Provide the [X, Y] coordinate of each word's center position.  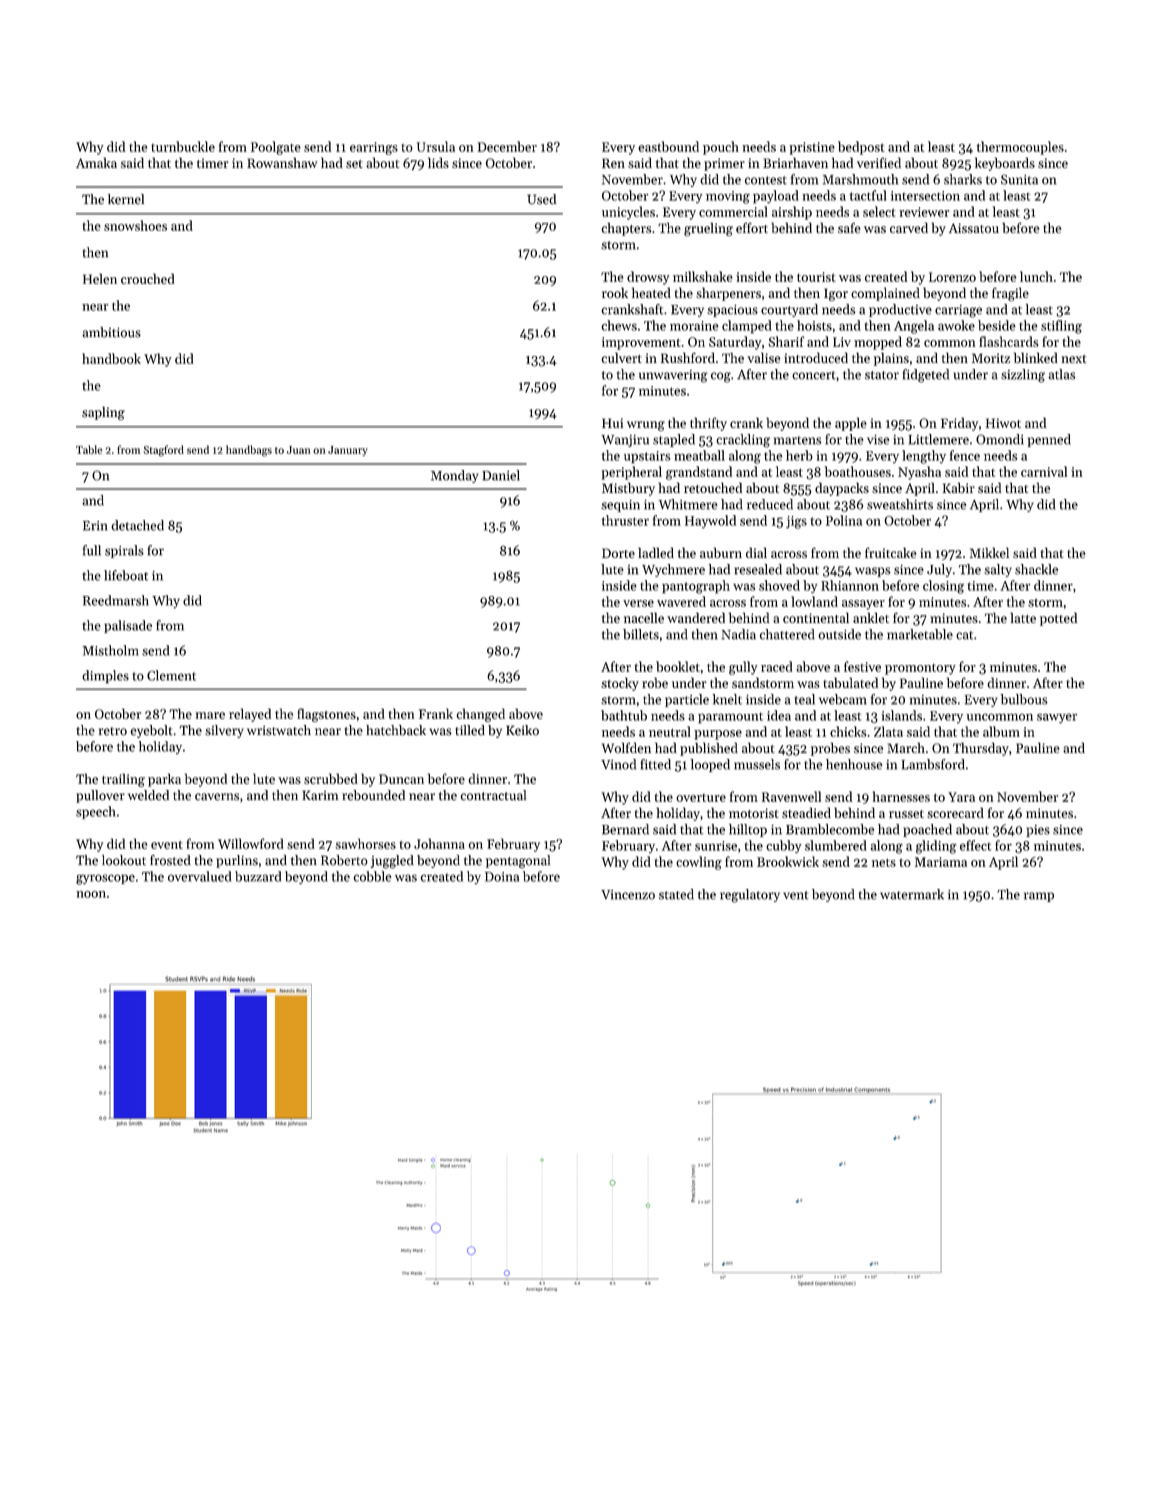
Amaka [96, 162]
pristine [812, 148]
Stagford [163, 451]
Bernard [625, 829]
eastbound [668, 146]
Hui [612, 423]
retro [113, 731]
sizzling [1023, 376]
